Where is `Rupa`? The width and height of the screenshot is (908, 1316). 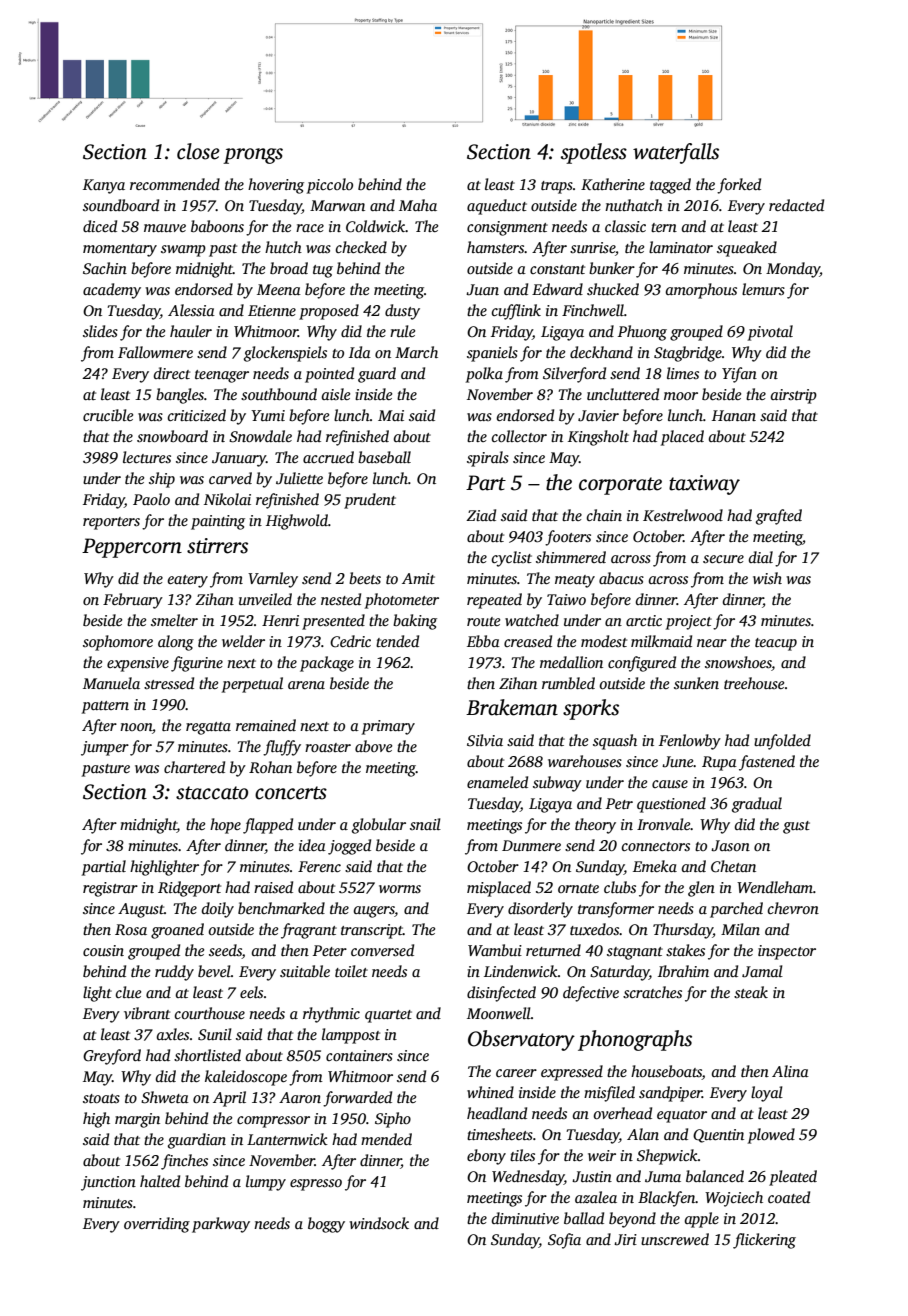 Rupa is located at coordinates (719, 763).
